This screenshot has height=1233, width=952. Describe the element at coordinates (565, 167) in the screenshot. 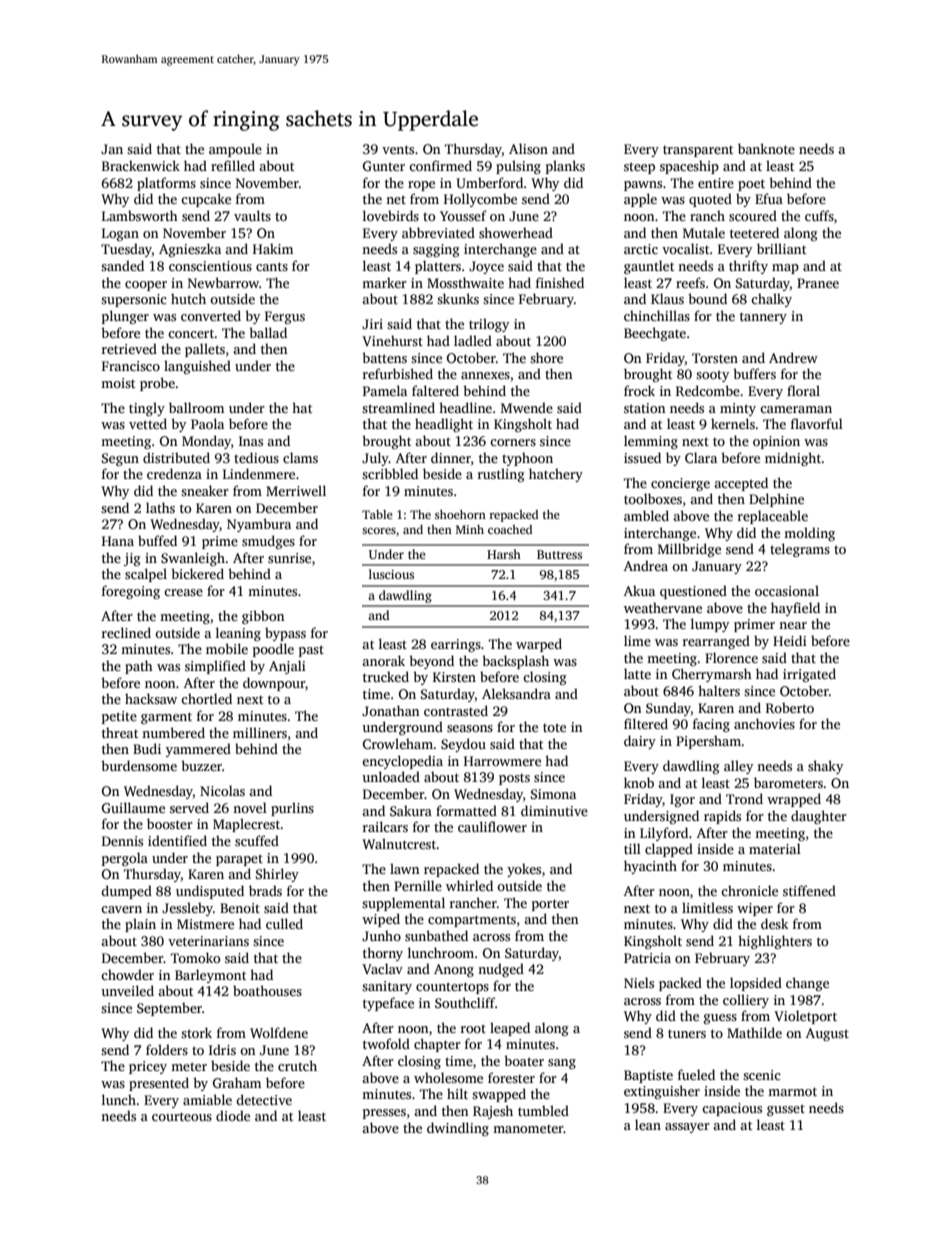

I see `planks` at that location.
